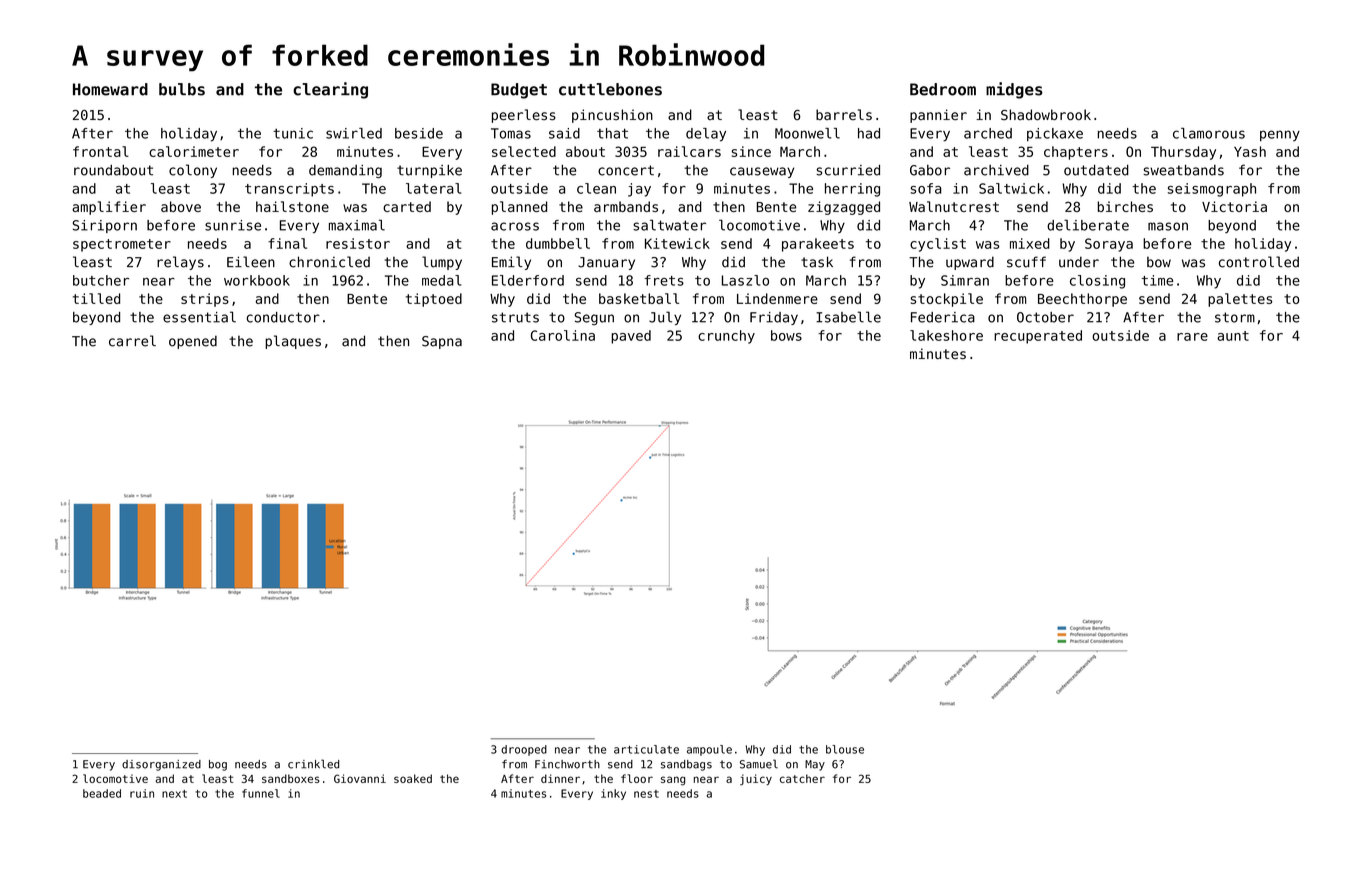  Describe the element at coordinates (330, 90) in the document. I see `clearing` at that location.
